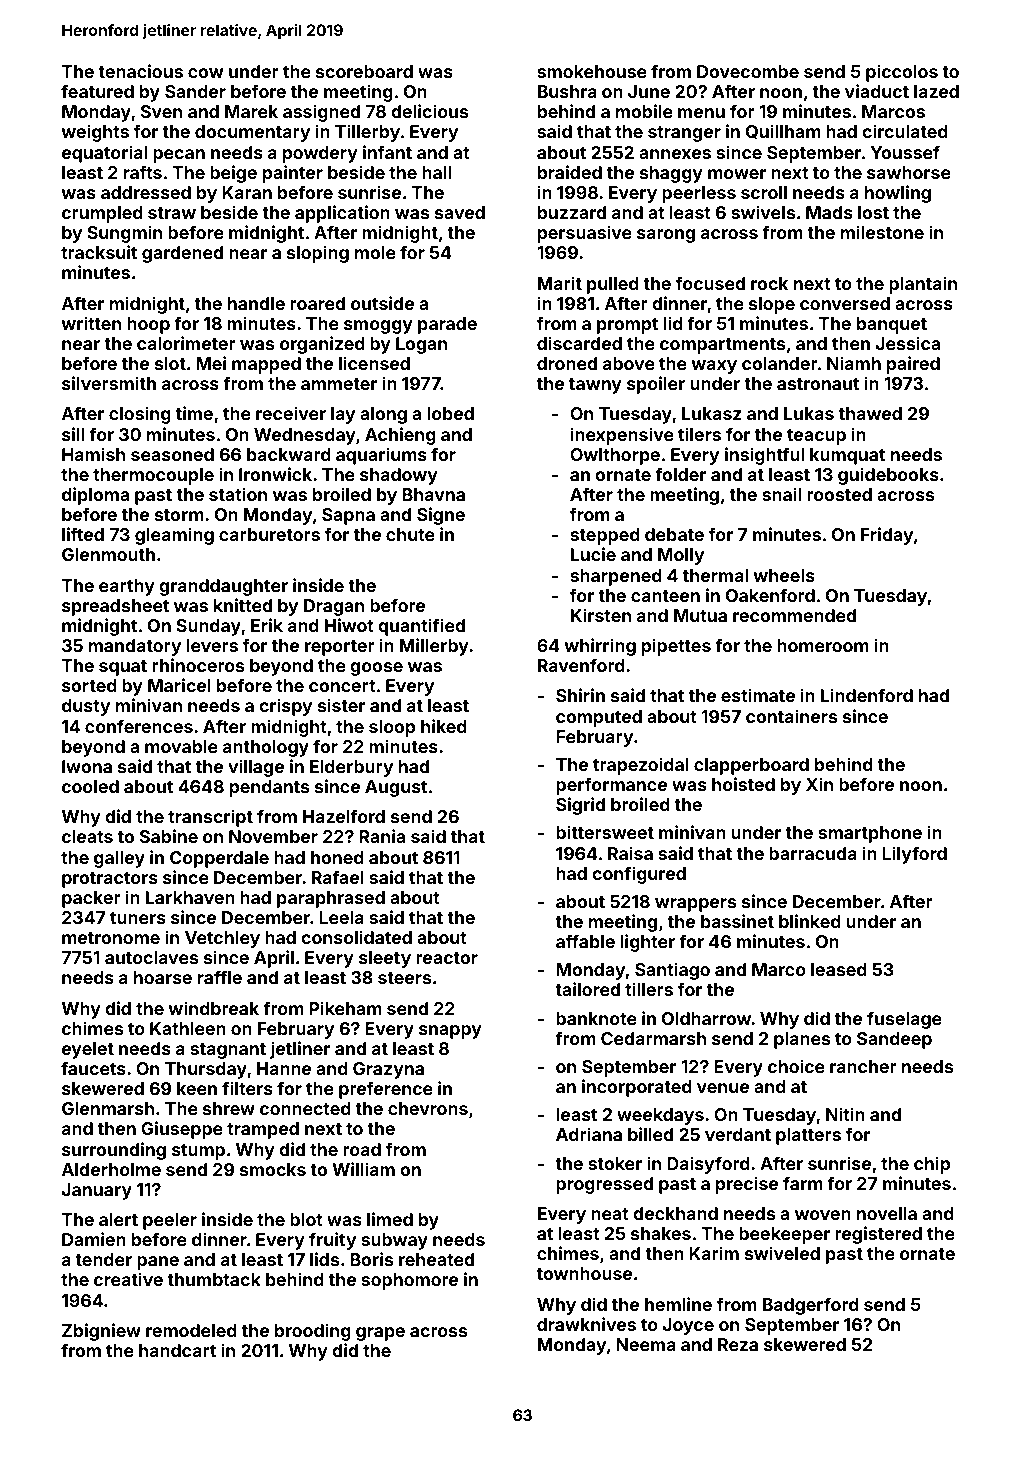 The width and height of the document is (1025, 1484). Describe the element at coordinates (567, 363) in the document. I see `droned` at that location.
